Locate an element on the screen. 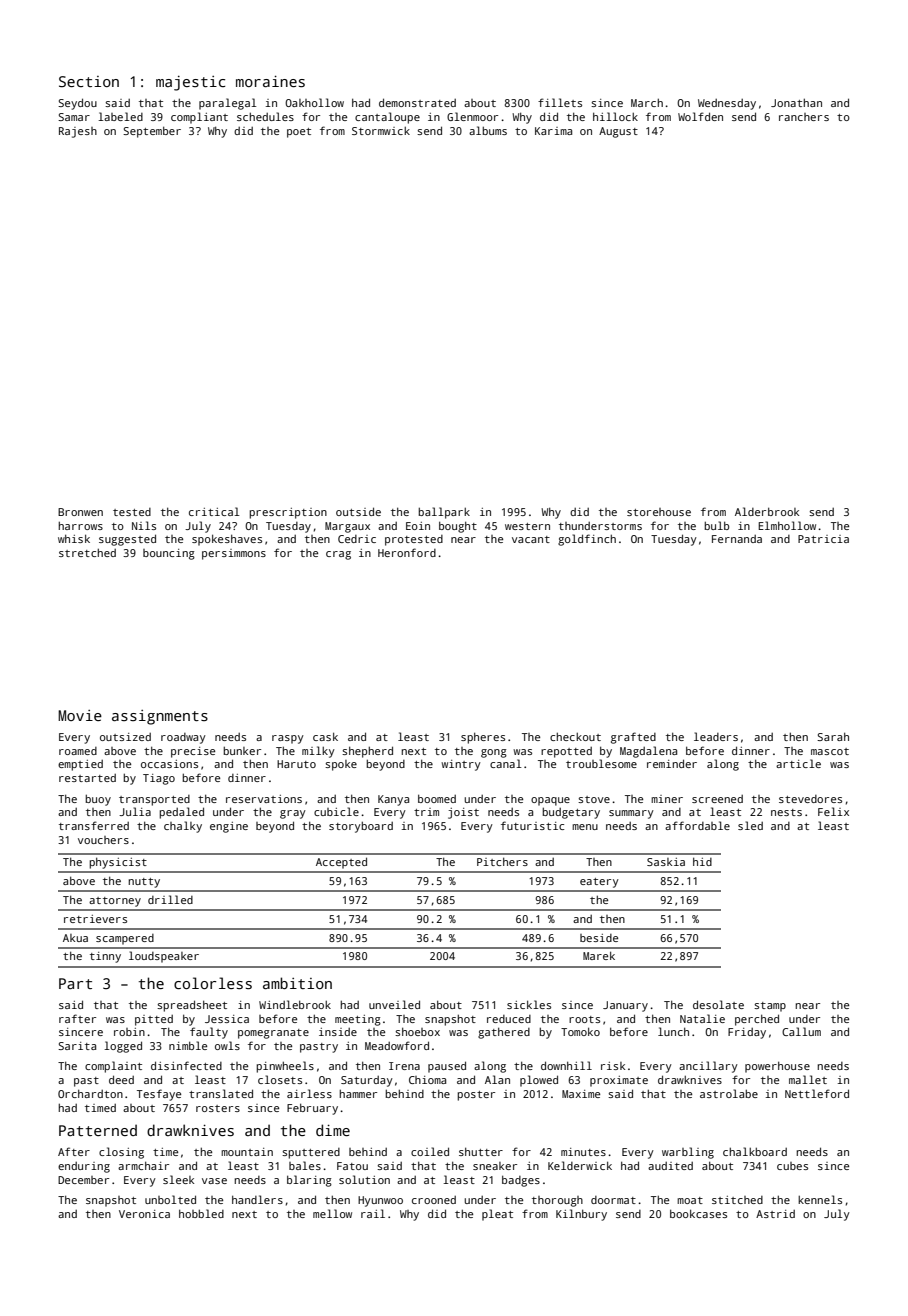 This screenshot has height=1316, width=908. Section is located at coordinates (89, 81).
